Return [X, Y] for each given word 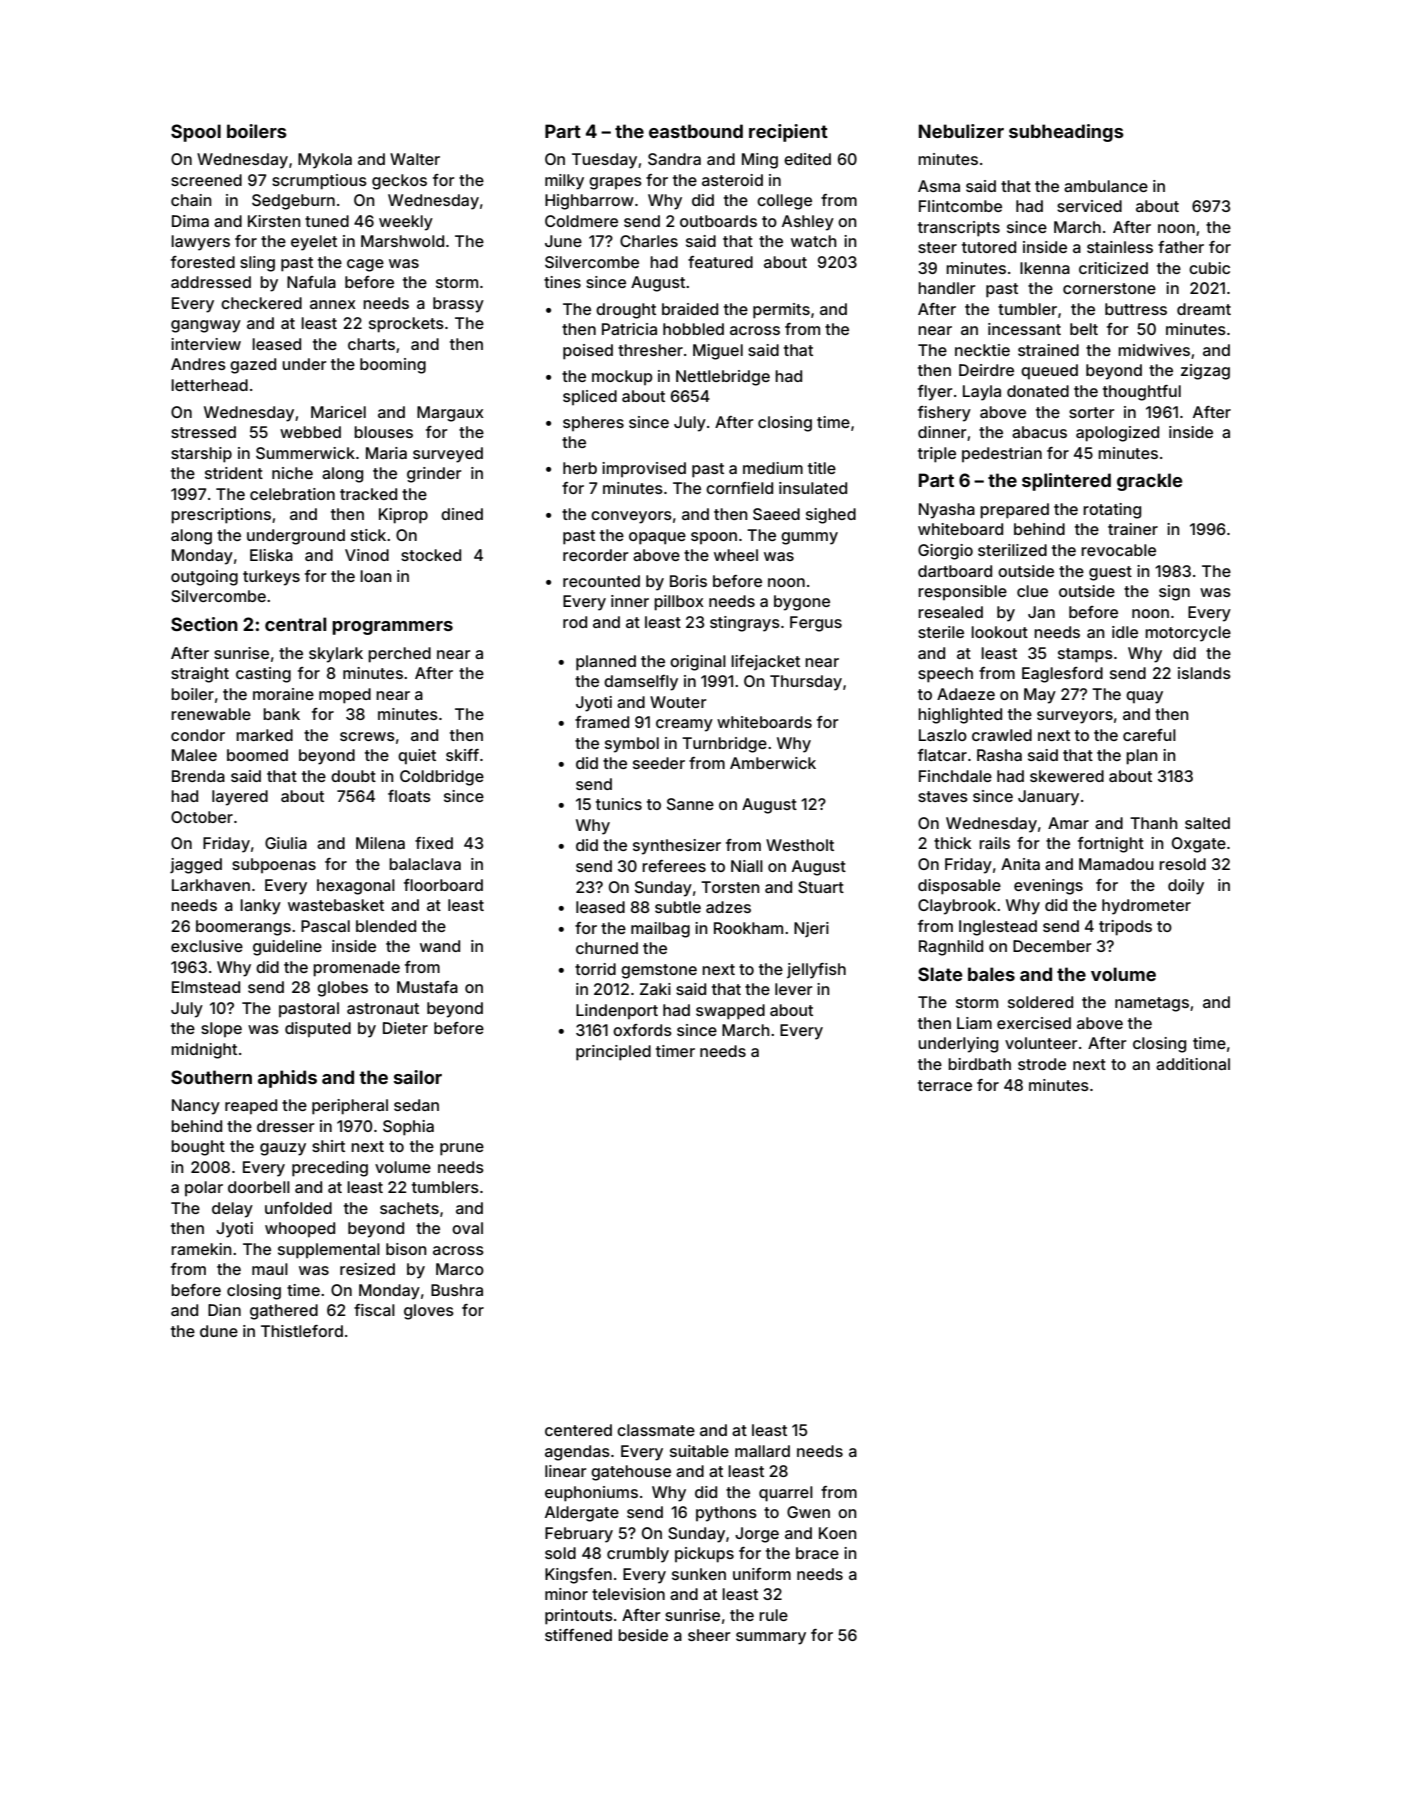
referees [674, 866]
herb [580, 468]
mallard [762, 1451]
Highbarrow [589, 202]
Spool [196, 133]
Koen [838, 1533]
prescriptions [221, 516]
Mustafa [427, 987]
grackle [1150, 482]
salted [1207, 823]
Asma [939, 186]
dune [219, 1331]
